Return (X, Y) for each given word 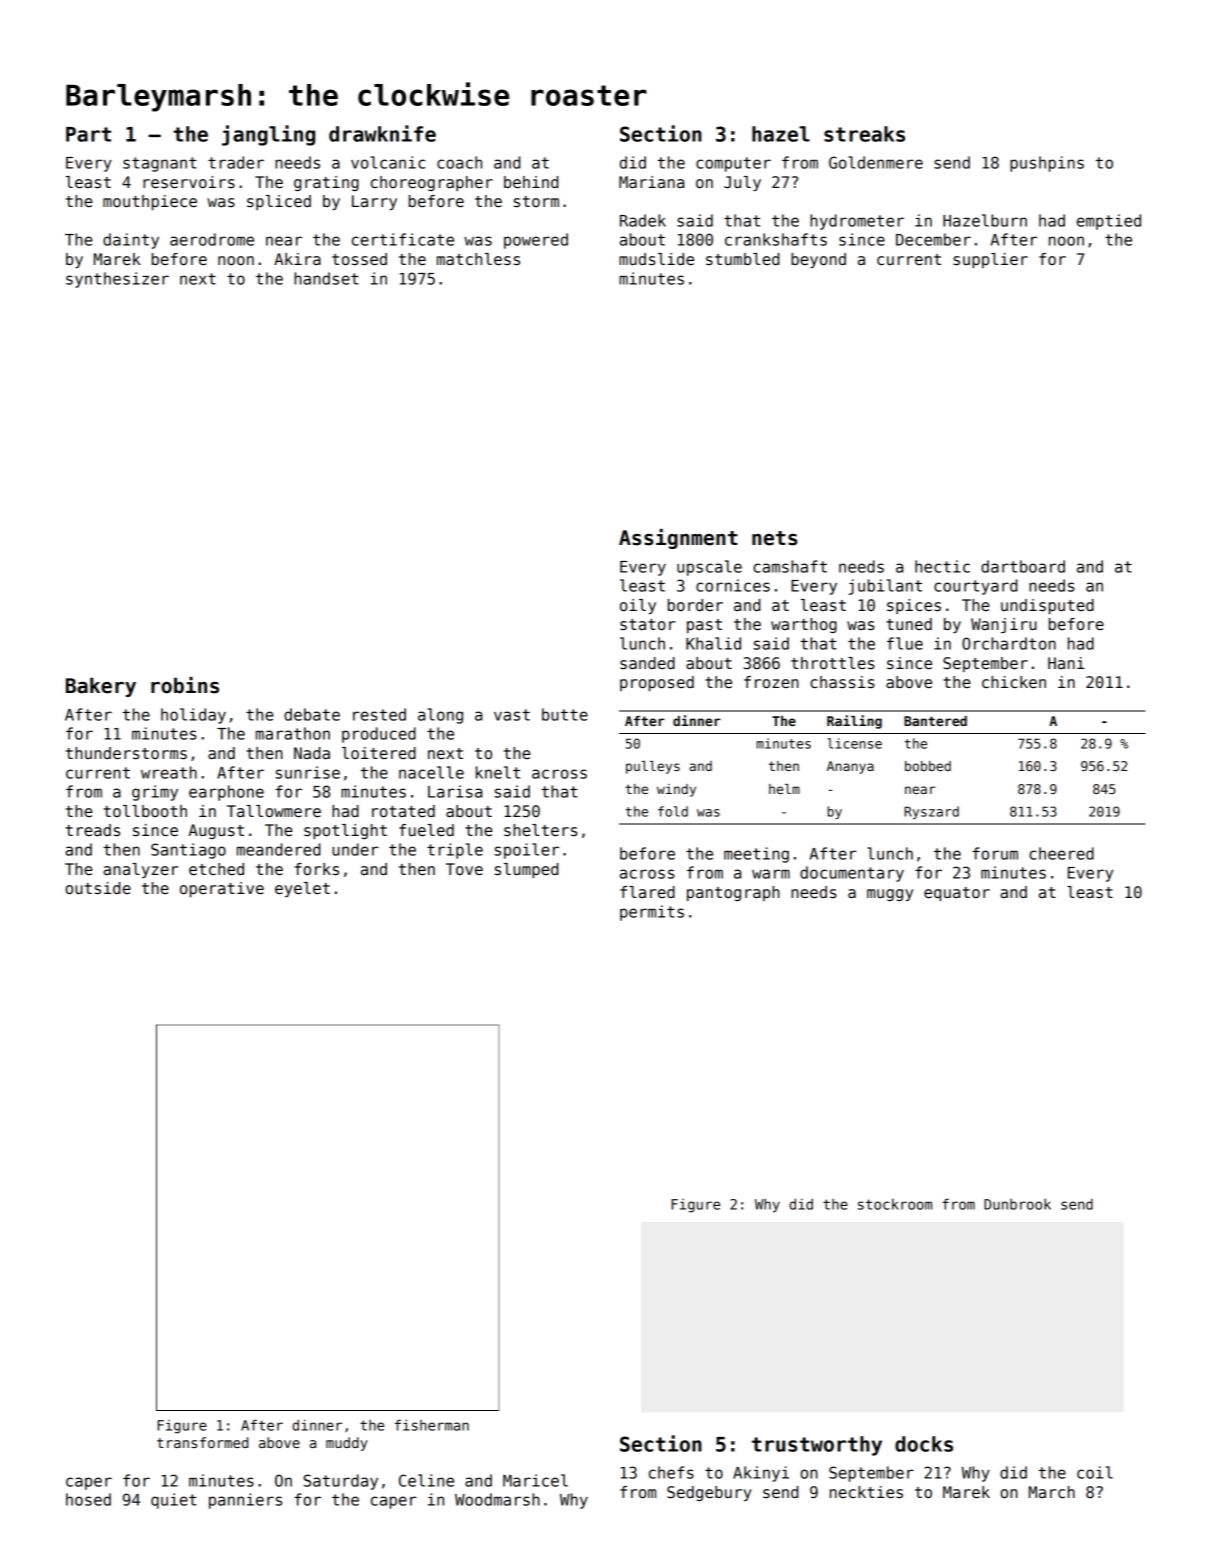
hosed (88, 1499)
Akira (297, 259)
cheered (1061, 853)
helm (784, 789)
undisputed (1047, 606)
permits (652, 913)
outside (98, 888)
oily (638, 606)
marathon (293, 733)
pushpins (1047, 164)
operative (222, 889)
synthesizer (117, 280)
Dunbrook (1017, 1204)
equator (957, 894)
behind (531, 182)
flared (647, 892)
